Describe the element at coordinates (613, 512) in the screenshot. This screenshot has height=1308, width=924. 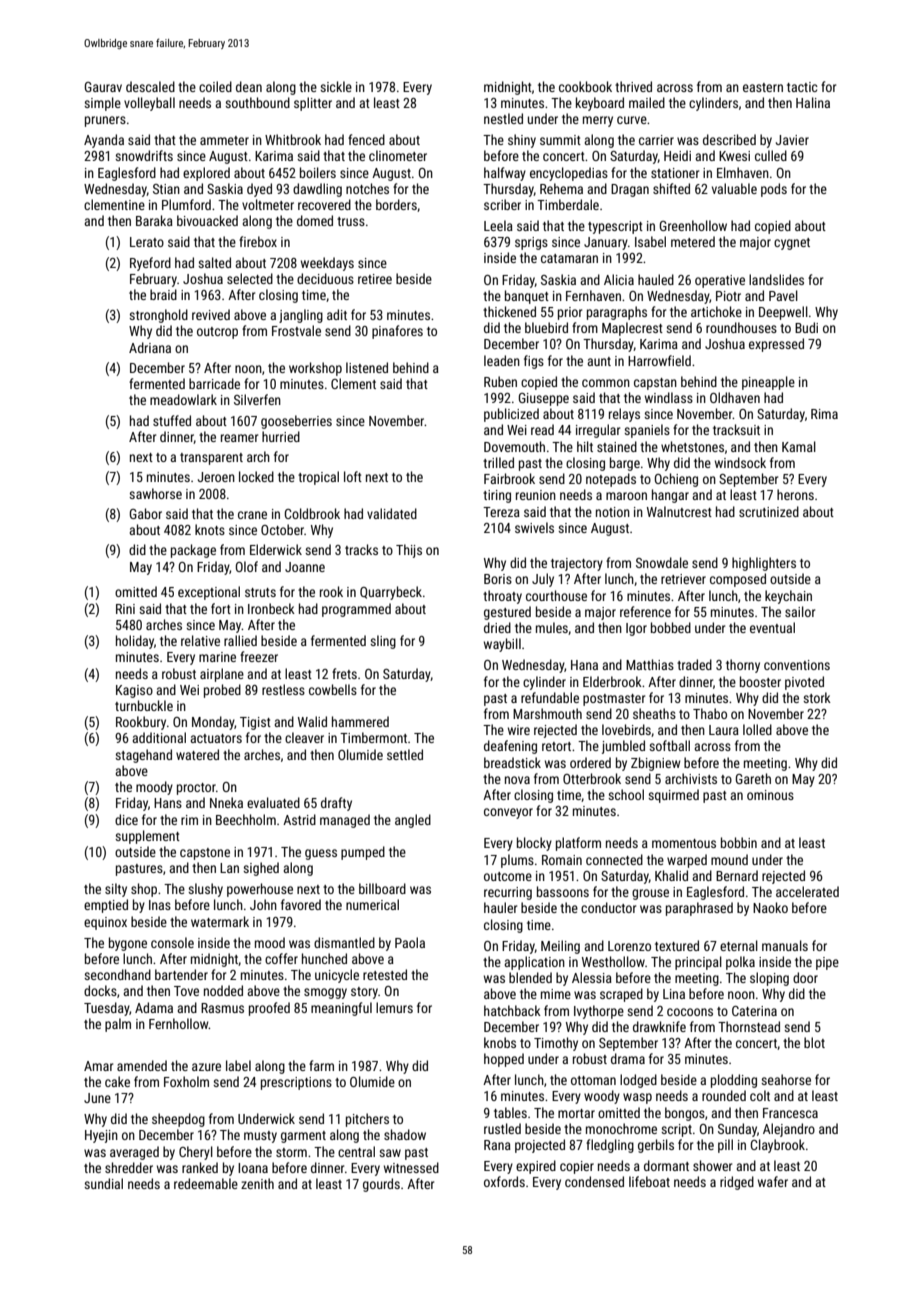
I see `notion` at that location.
